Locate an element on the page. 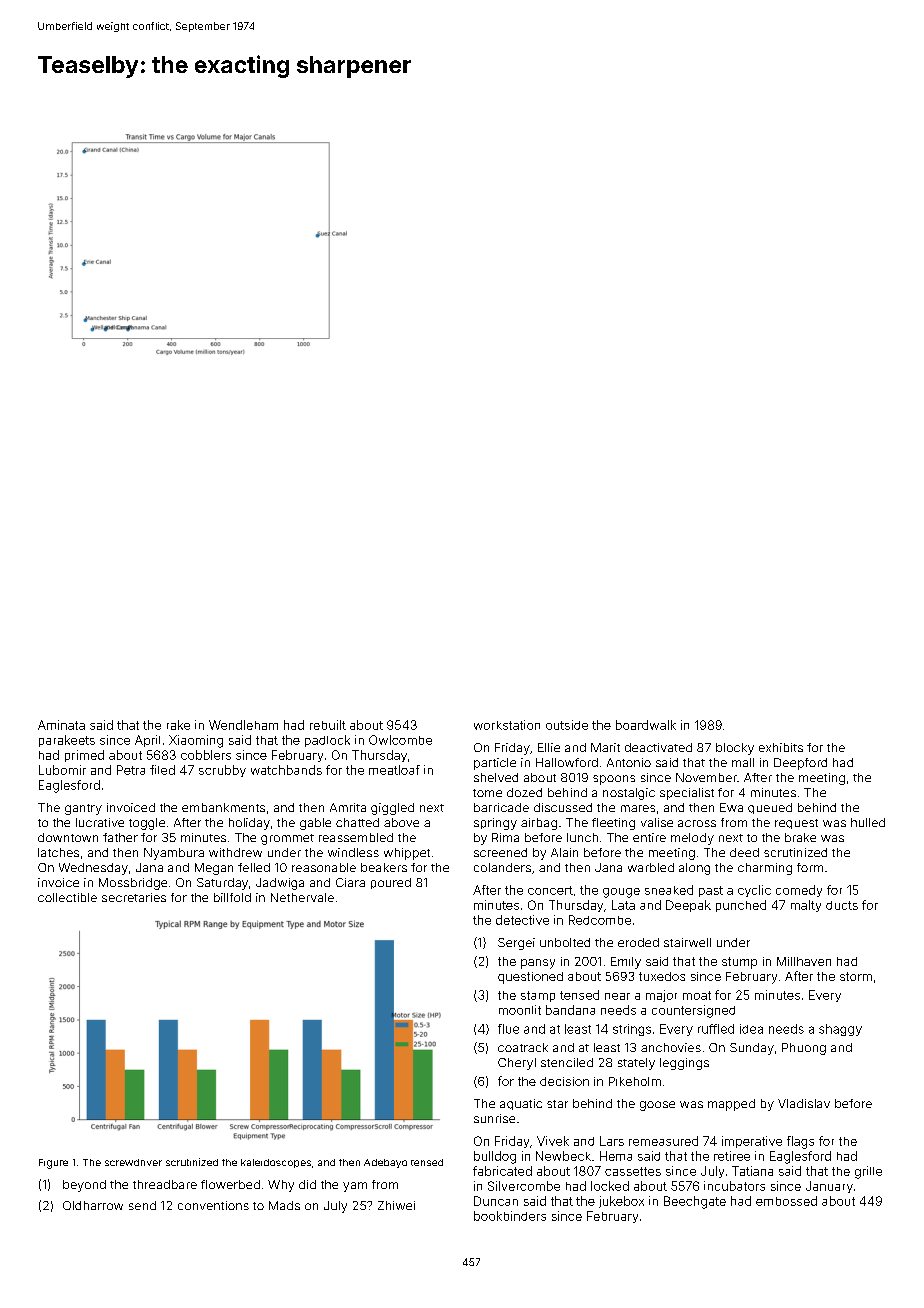 The height and width of the page is (1308, 924). conventions is located at coordinates (213, 1205).
